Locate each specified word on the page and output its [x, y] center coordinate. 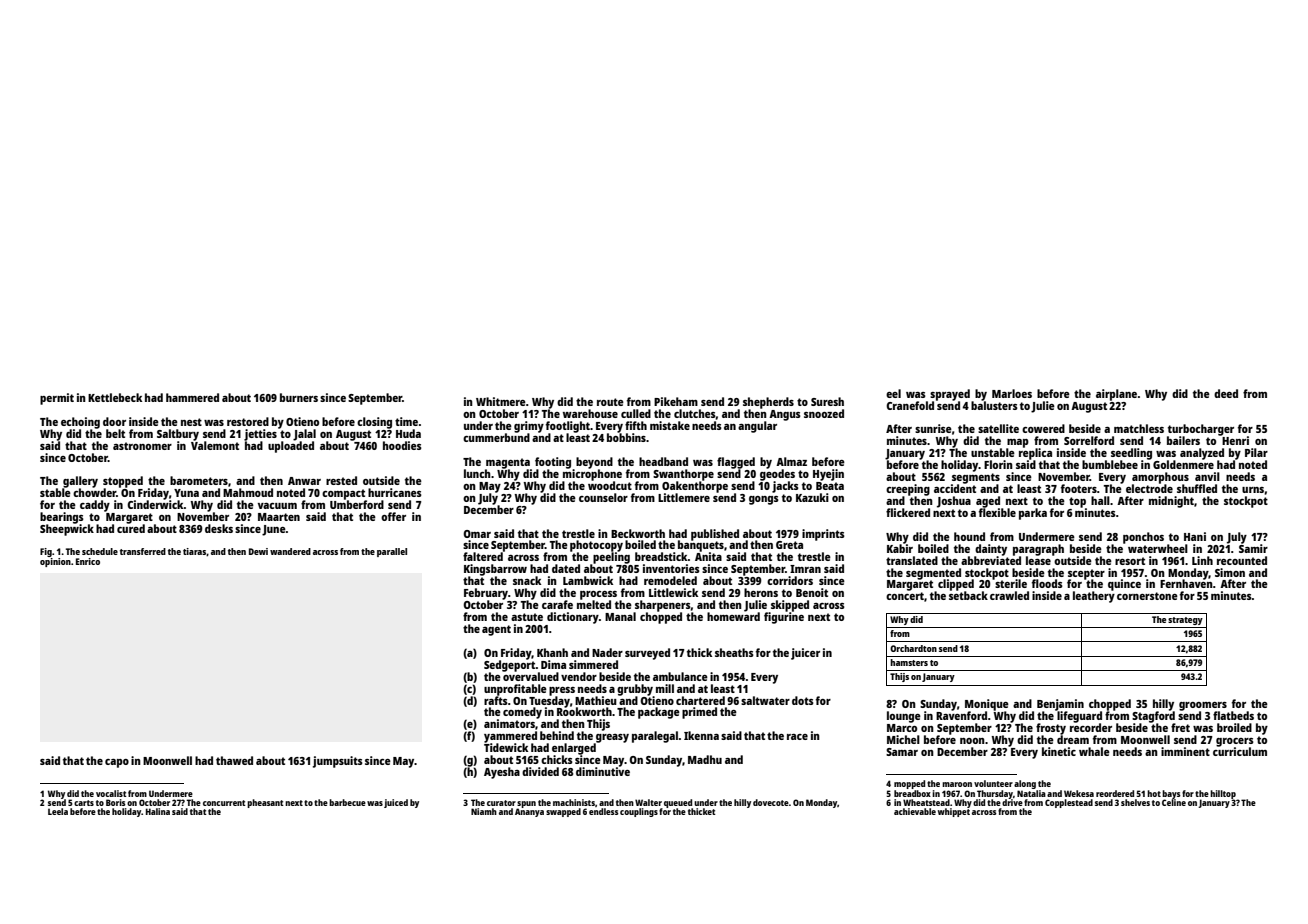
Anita [708, 556]
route [610, 402]
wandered [290, 551]
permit [57, 399]
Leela [58, 811]
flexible [997, 512]
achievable [915, 811]
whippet [954, 812]
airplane [1116, 395]
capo [117, 763]
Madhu [705, 759]
